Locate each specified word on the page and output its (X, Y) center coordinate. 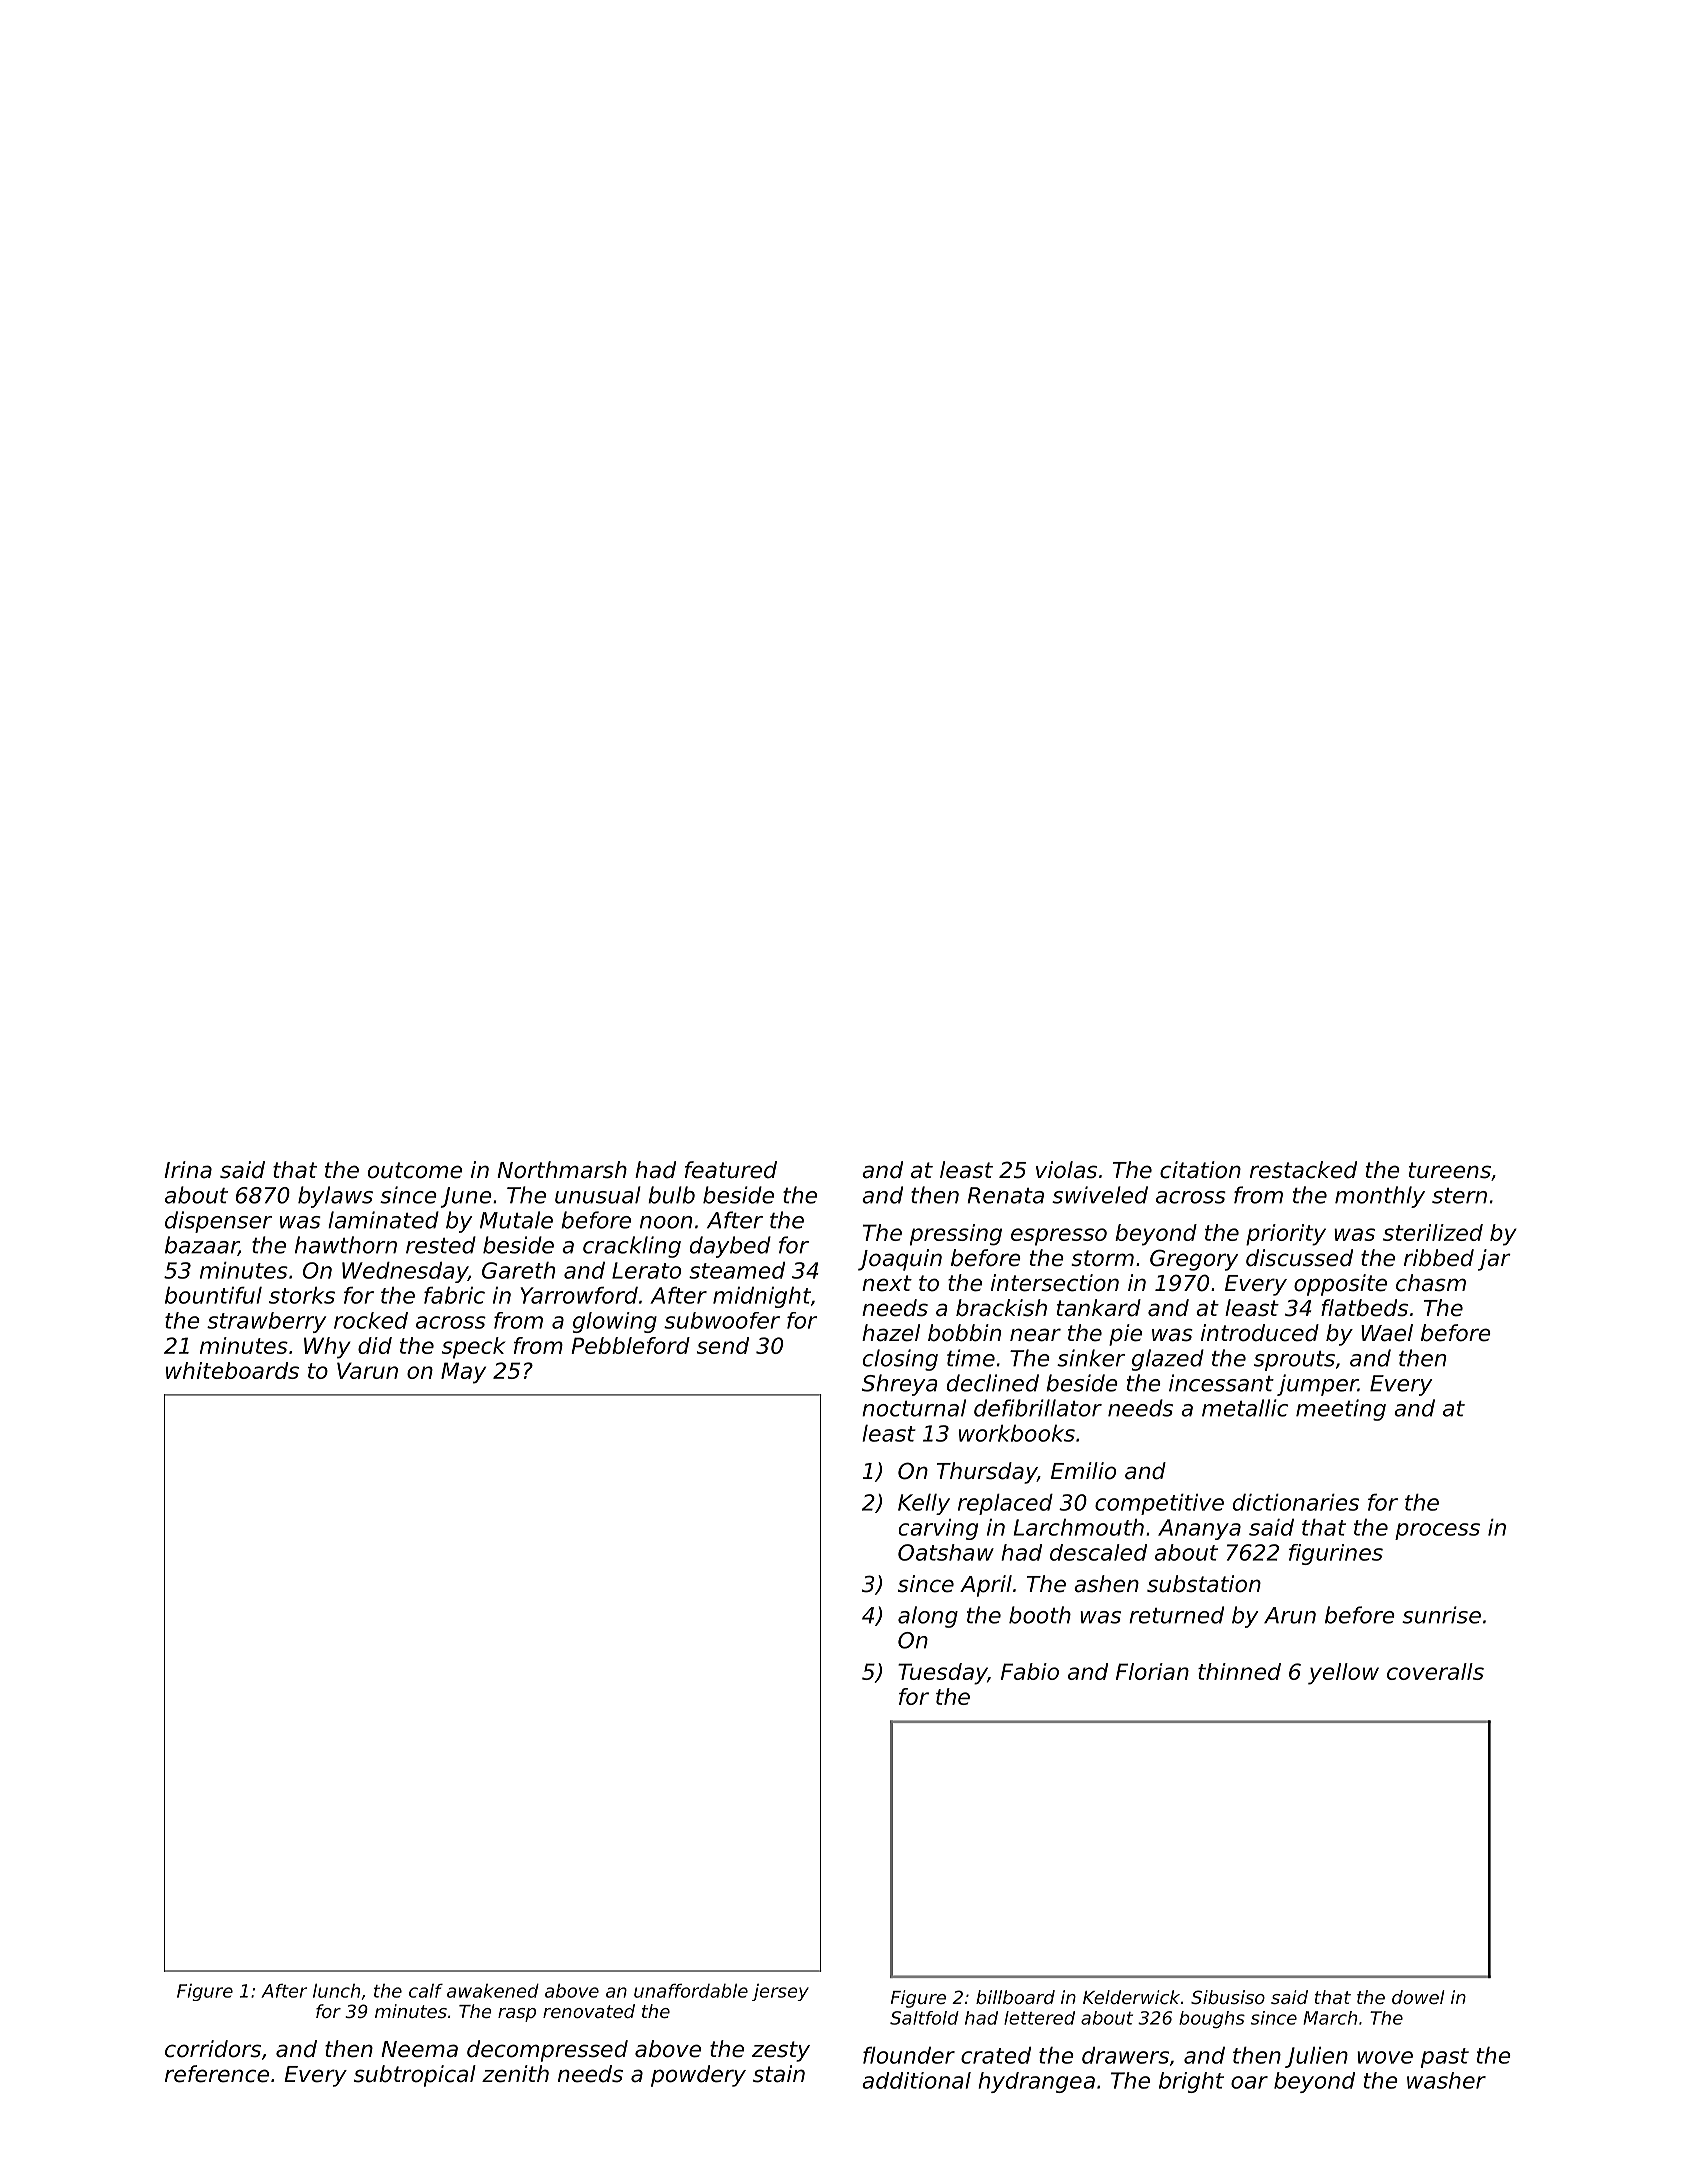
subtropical (415, 2076)
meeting (1341, 1410)
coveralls (1435, 1671)
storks (302, 1295)
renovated (589, 2011)
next (887, 1283)
